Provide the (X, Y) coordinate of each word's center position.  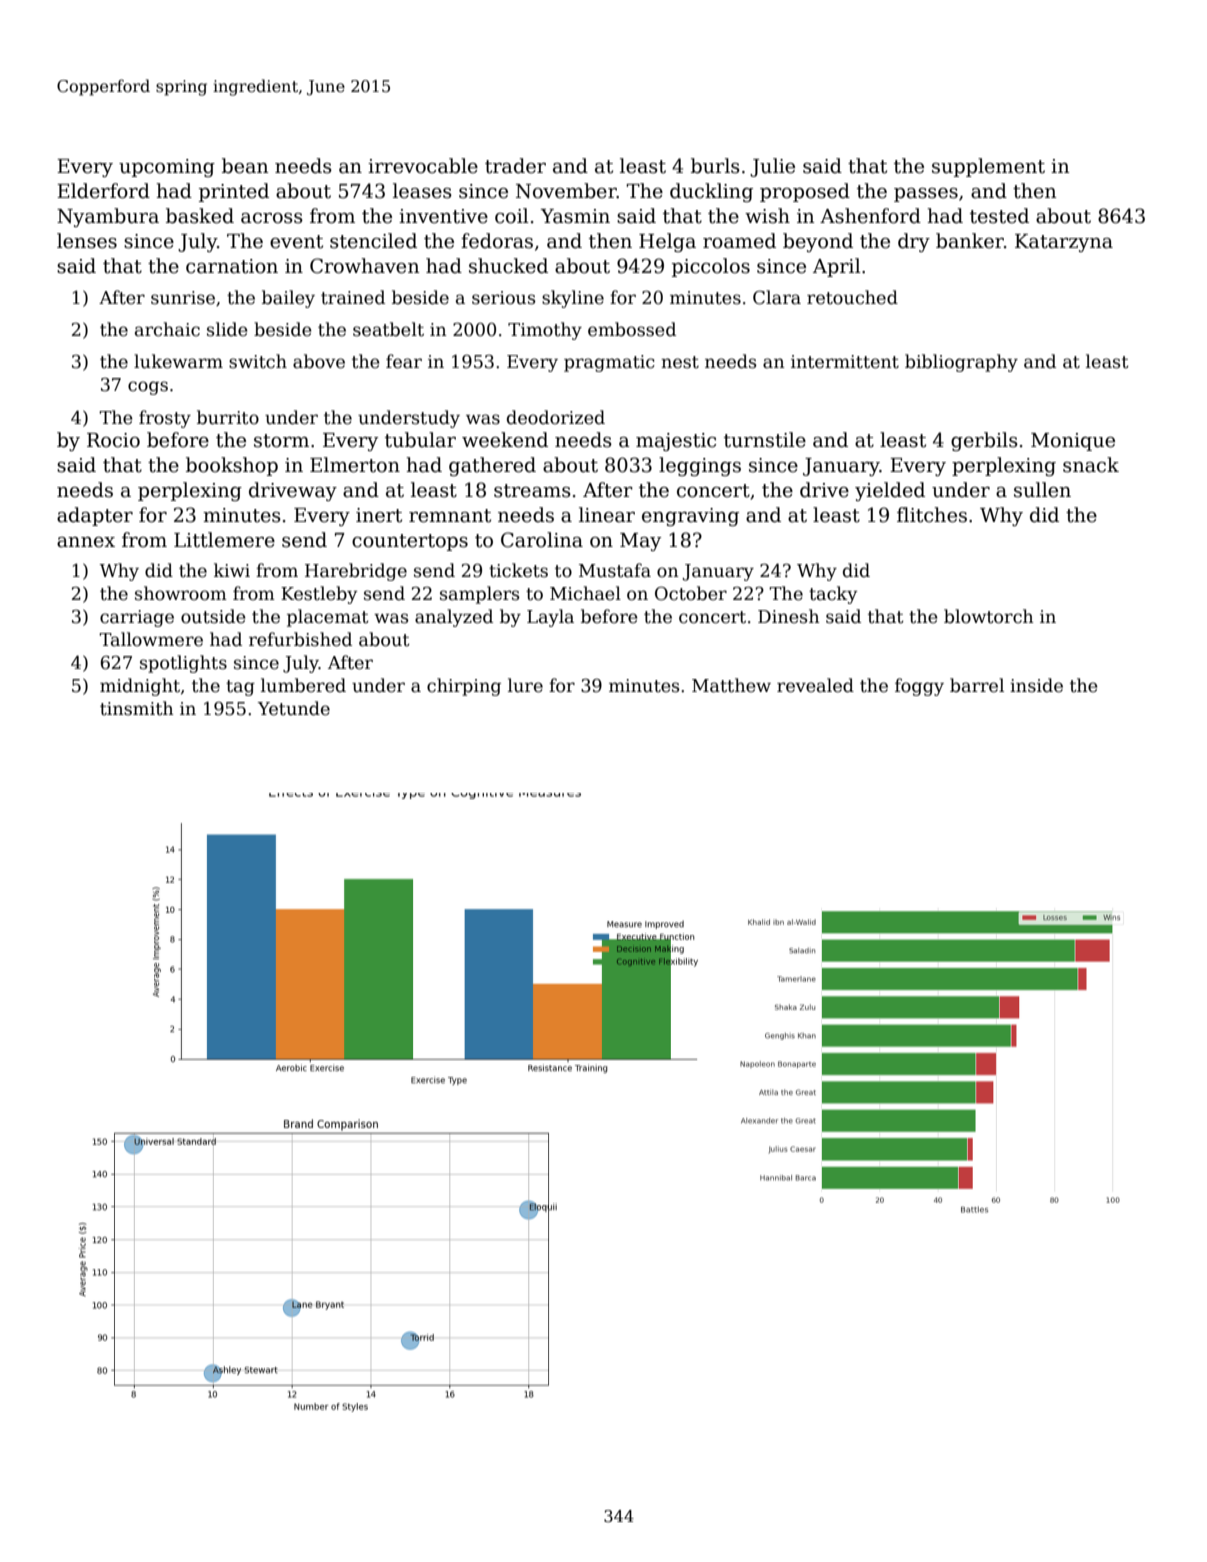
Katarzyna (1064, 243)
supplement (988, 167)
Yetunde (294, 708)
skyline (573, 299)
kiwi (232, 570)
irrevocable (423, 166)
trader (515, 166)
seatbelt (388, 329)
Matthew (731, 685)
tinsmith (137, 708)
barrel (977, 685)
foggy (919, 687)
